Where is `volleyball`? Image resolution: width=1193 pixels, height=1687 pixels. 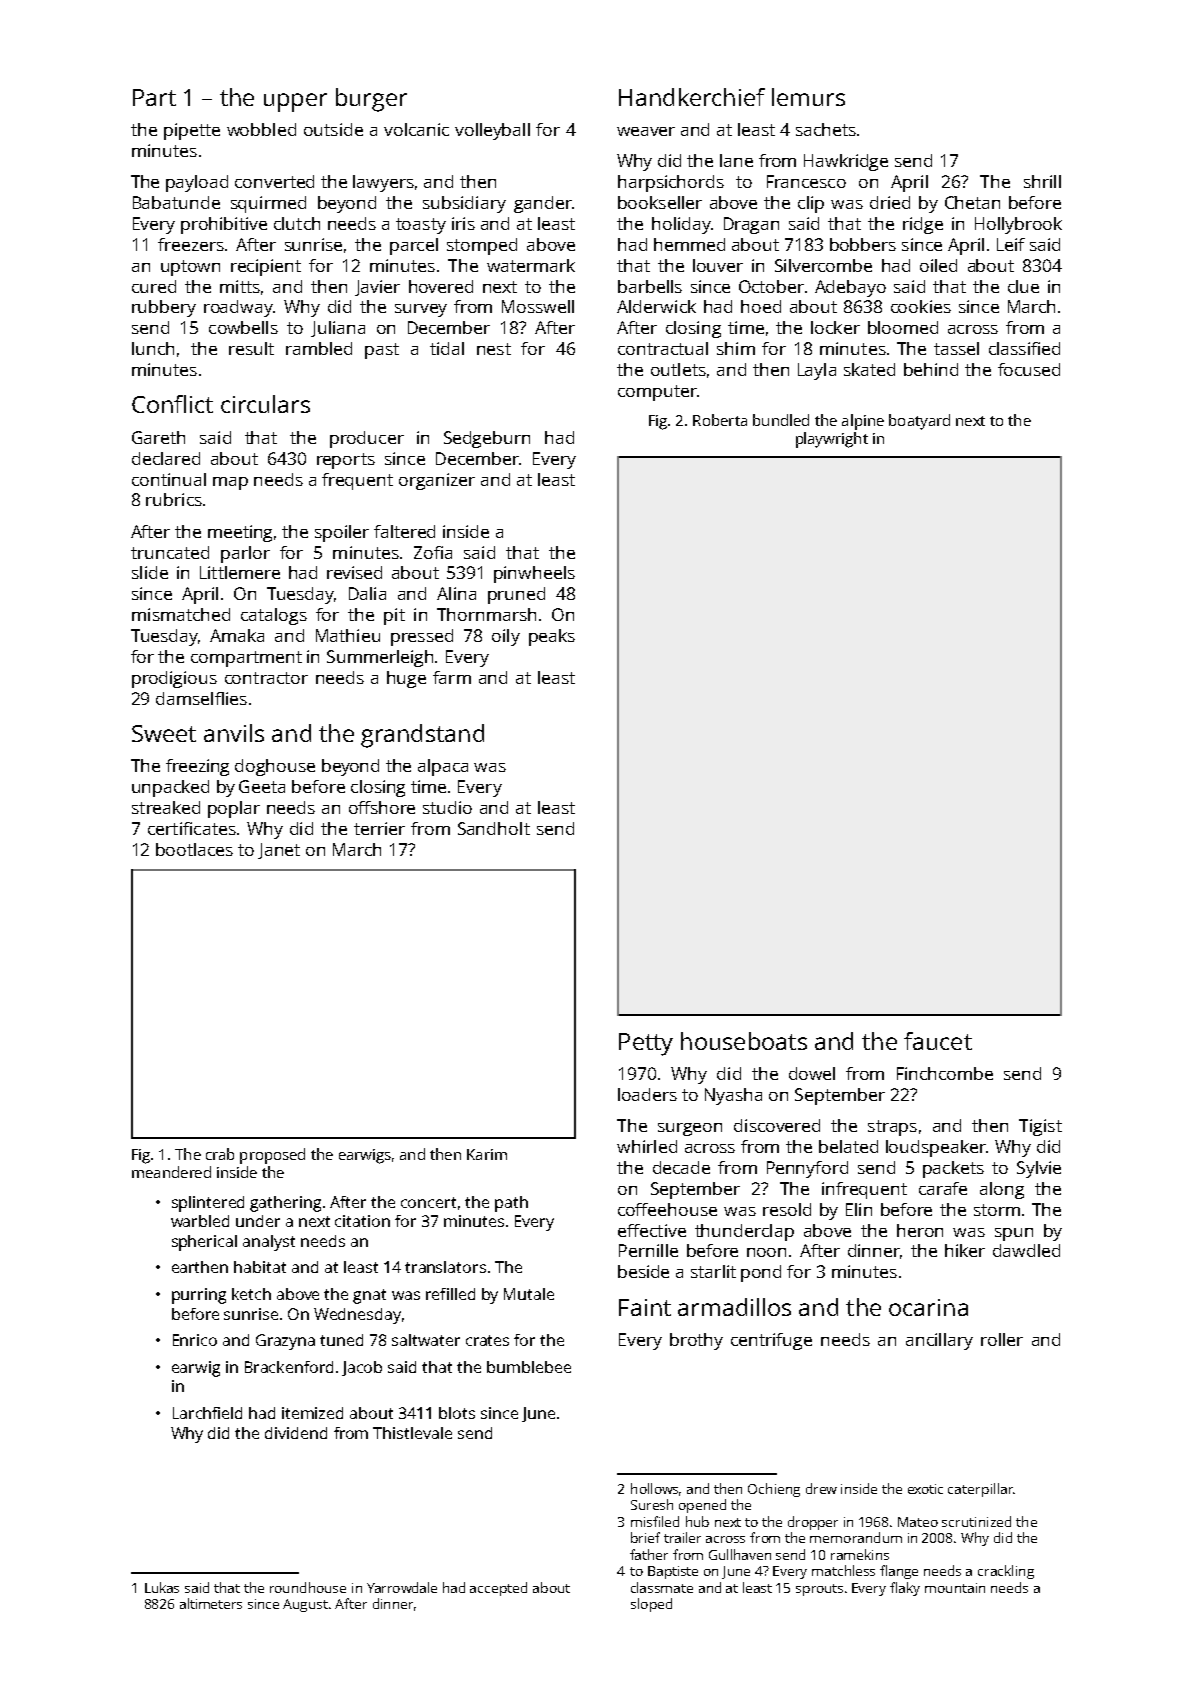 volleyball is located at coordinates (492, 131).
